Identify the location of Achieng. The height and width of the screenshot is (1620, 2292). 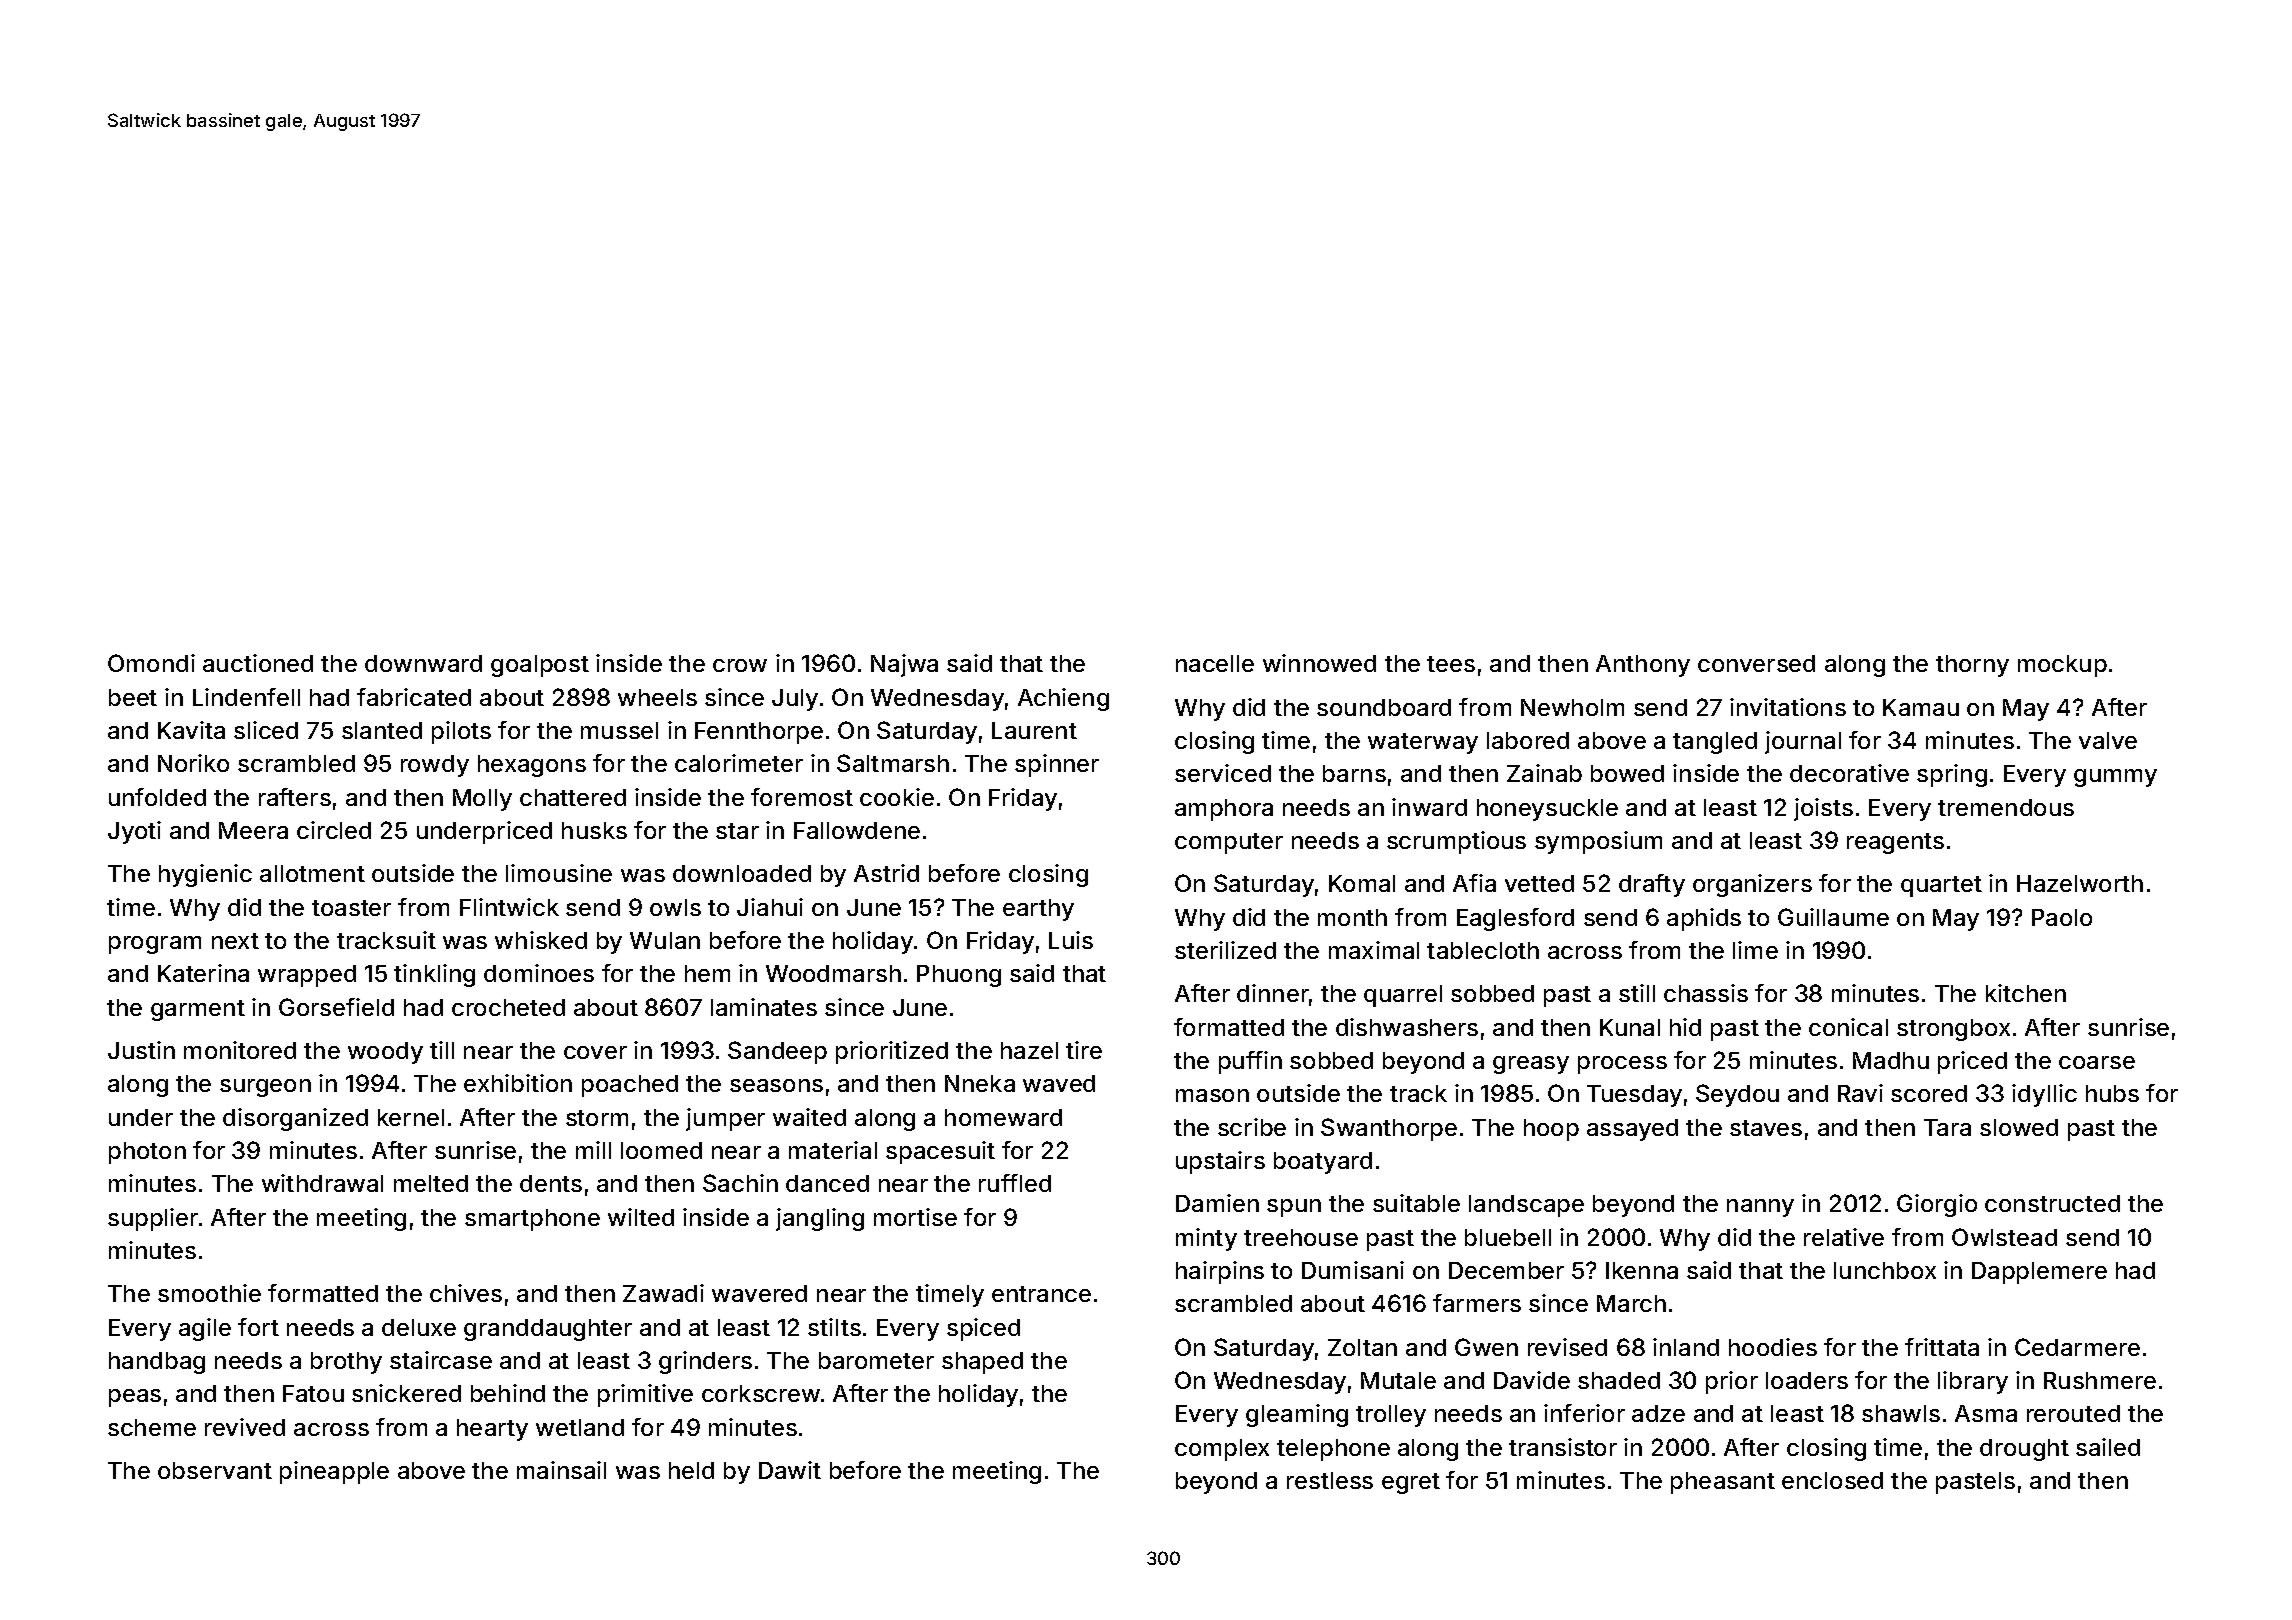
(1063, 699).
